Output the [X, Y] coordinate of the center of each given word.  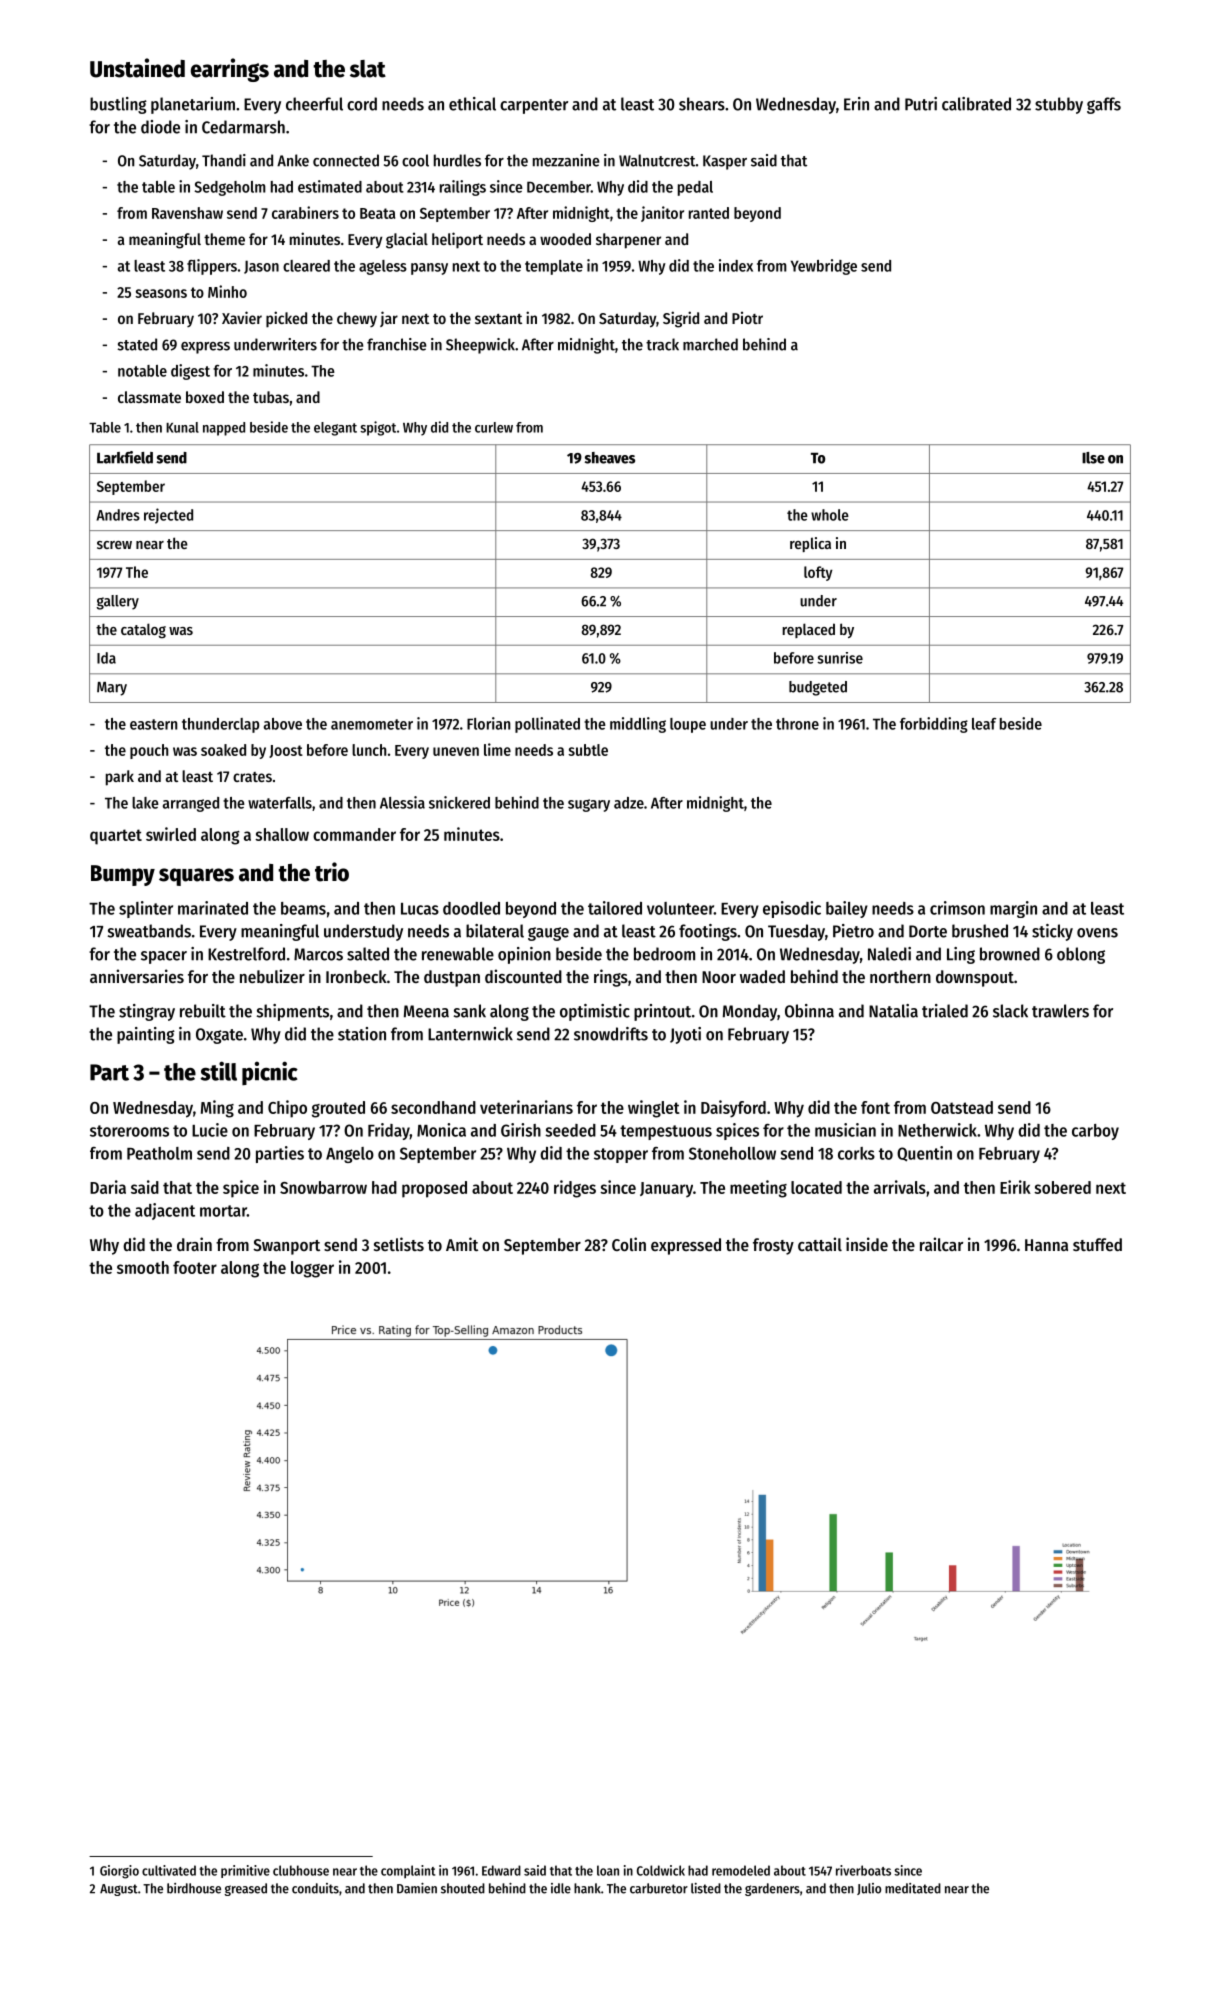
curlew [494, 427]
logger [312, 1269]
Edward [501, 1870]
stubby [1059, 105]
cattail [820, 1244]
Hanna [1046, 1245]
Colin [629, 1244]
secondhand [433, 1107]
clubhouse [301, 1870]
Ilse [1093, 458]
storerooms [129, 1131]
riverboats [863, 1870]
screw [114, 545]
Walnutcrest [657, 160]
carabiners [305, 212]
